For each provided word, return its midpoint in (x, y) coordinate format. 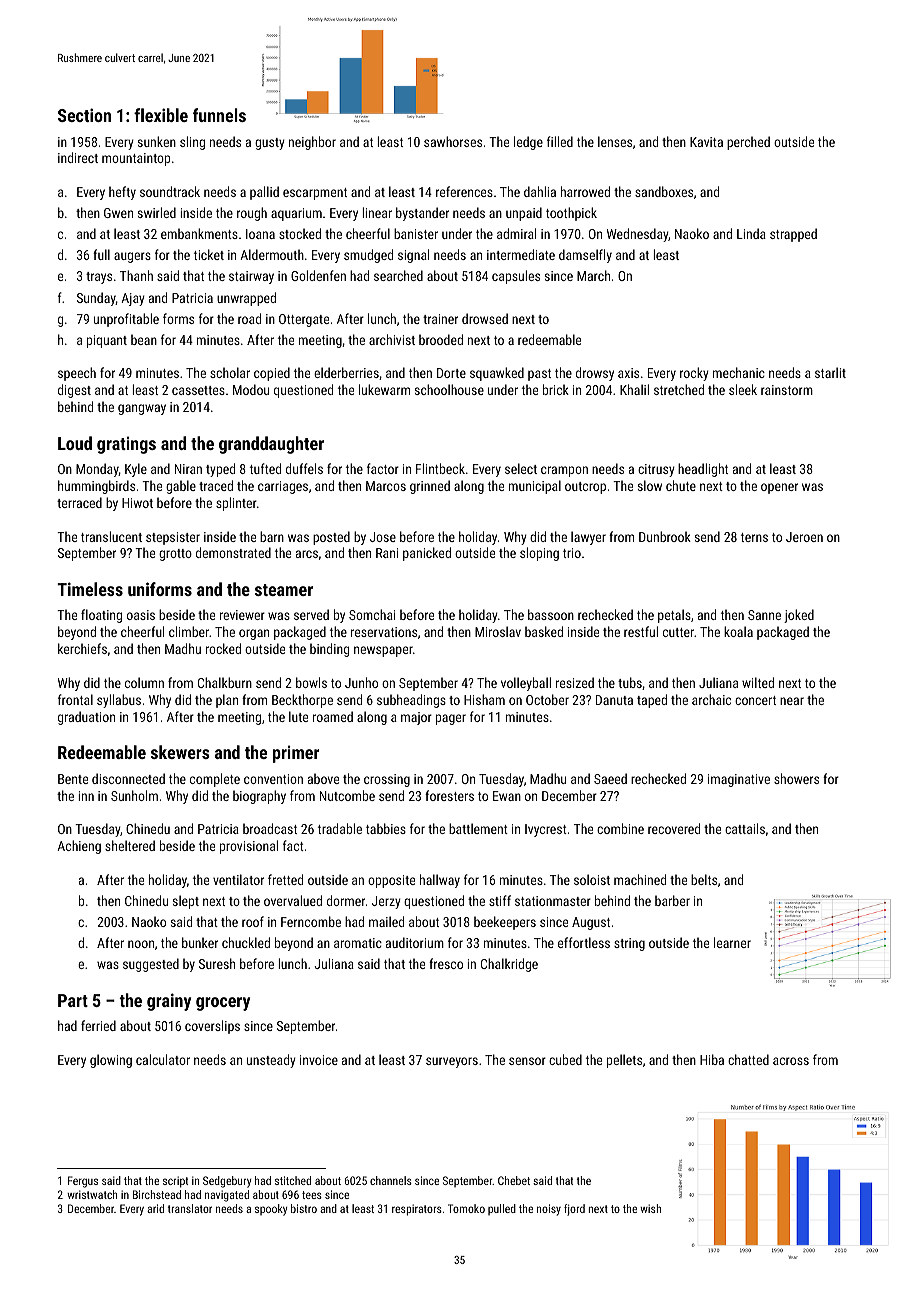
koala (738, 631)
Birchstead (157, 1194)
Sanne (764, 615)
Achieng (79, 847)
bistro (304, 1208)
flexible (161, 115)
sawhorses (453, 141)
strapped (793, 235)
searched (398, 275)
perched (748, 143)
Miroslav (498, 631)
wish (650, 1208)
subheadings (411, 701)
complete (215, 780)
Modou (251, 389)
